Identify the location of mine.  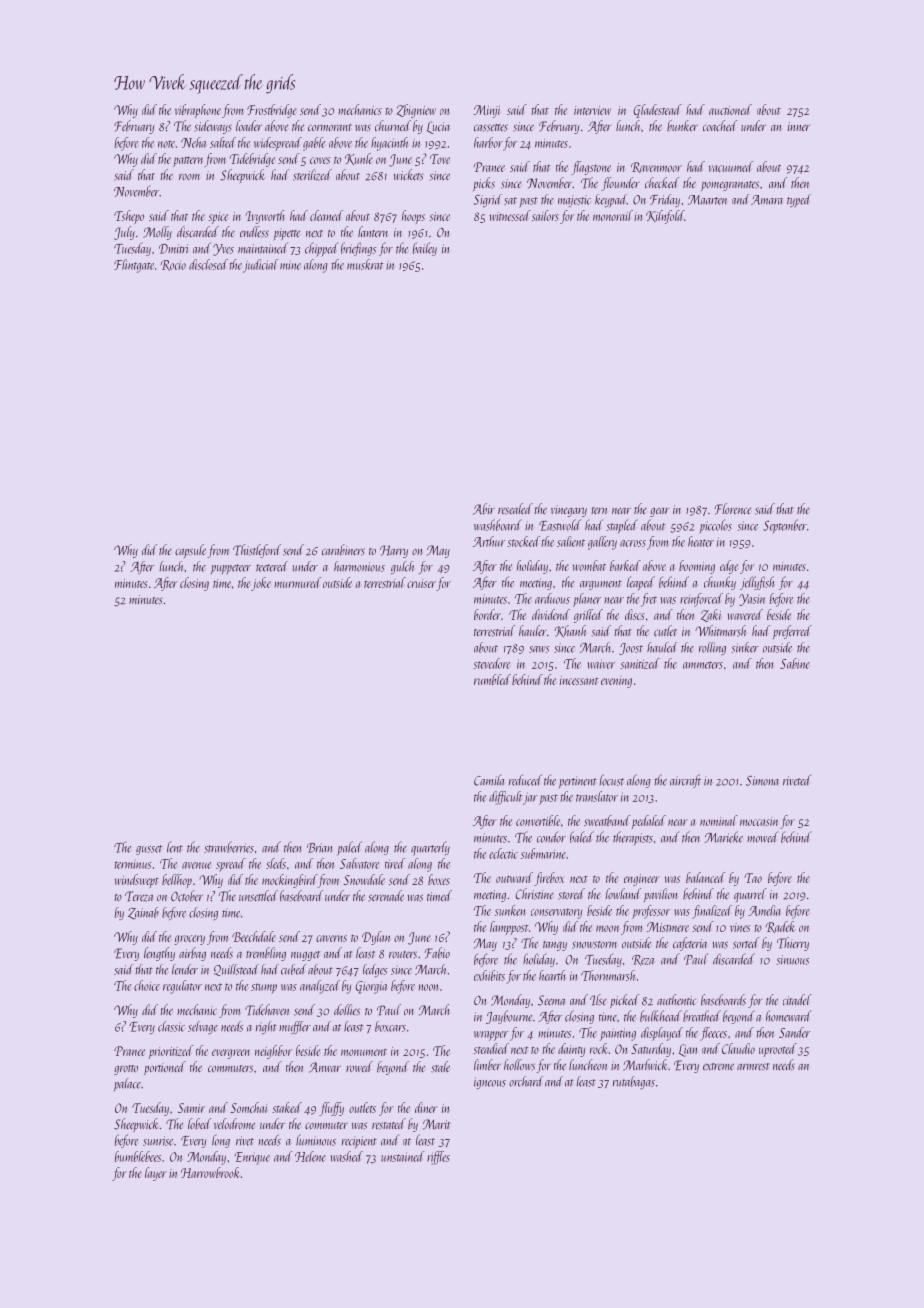
(290, 265).
